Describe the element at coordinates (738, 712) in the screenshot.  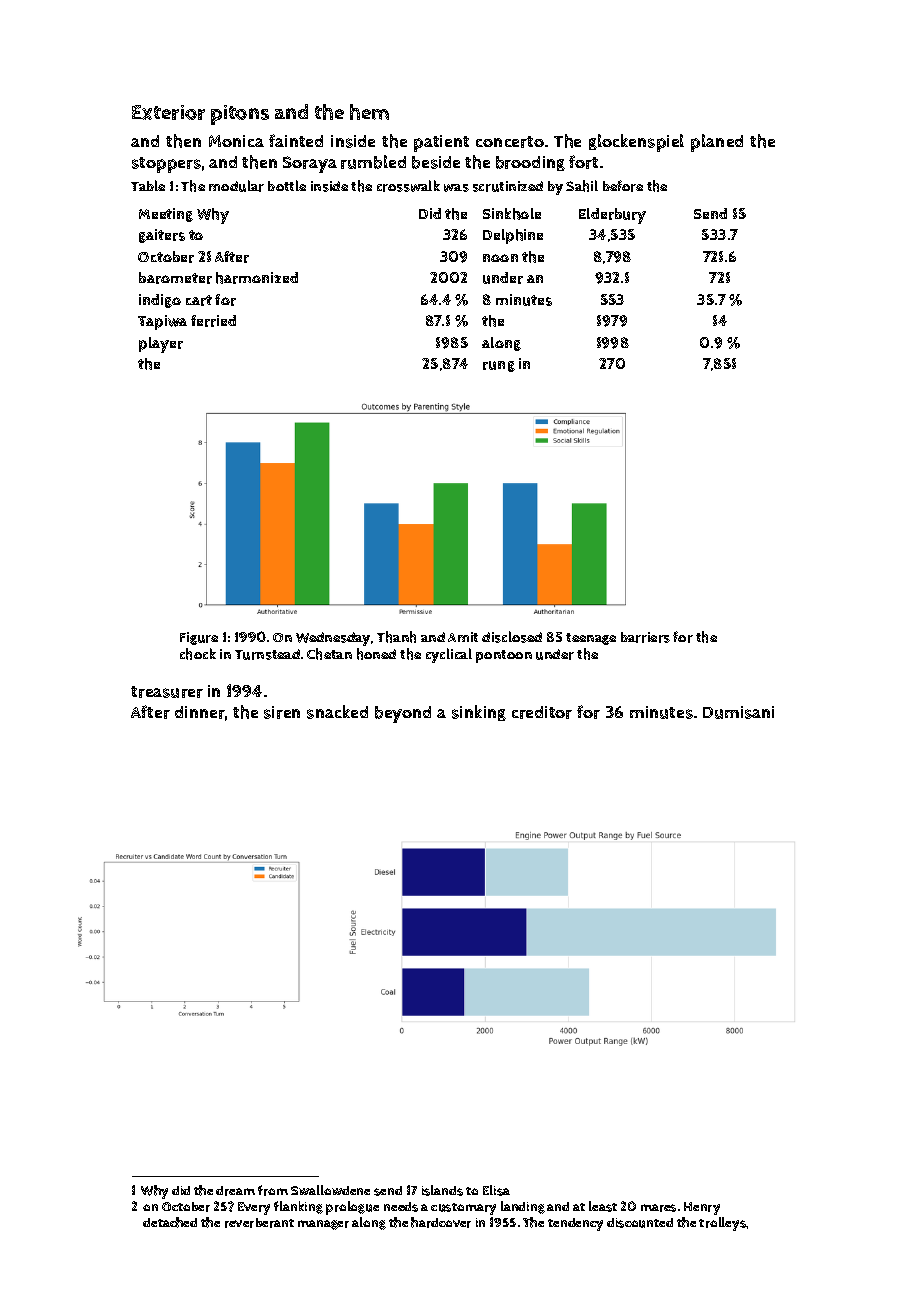
I see `Dumisani` at that location.
